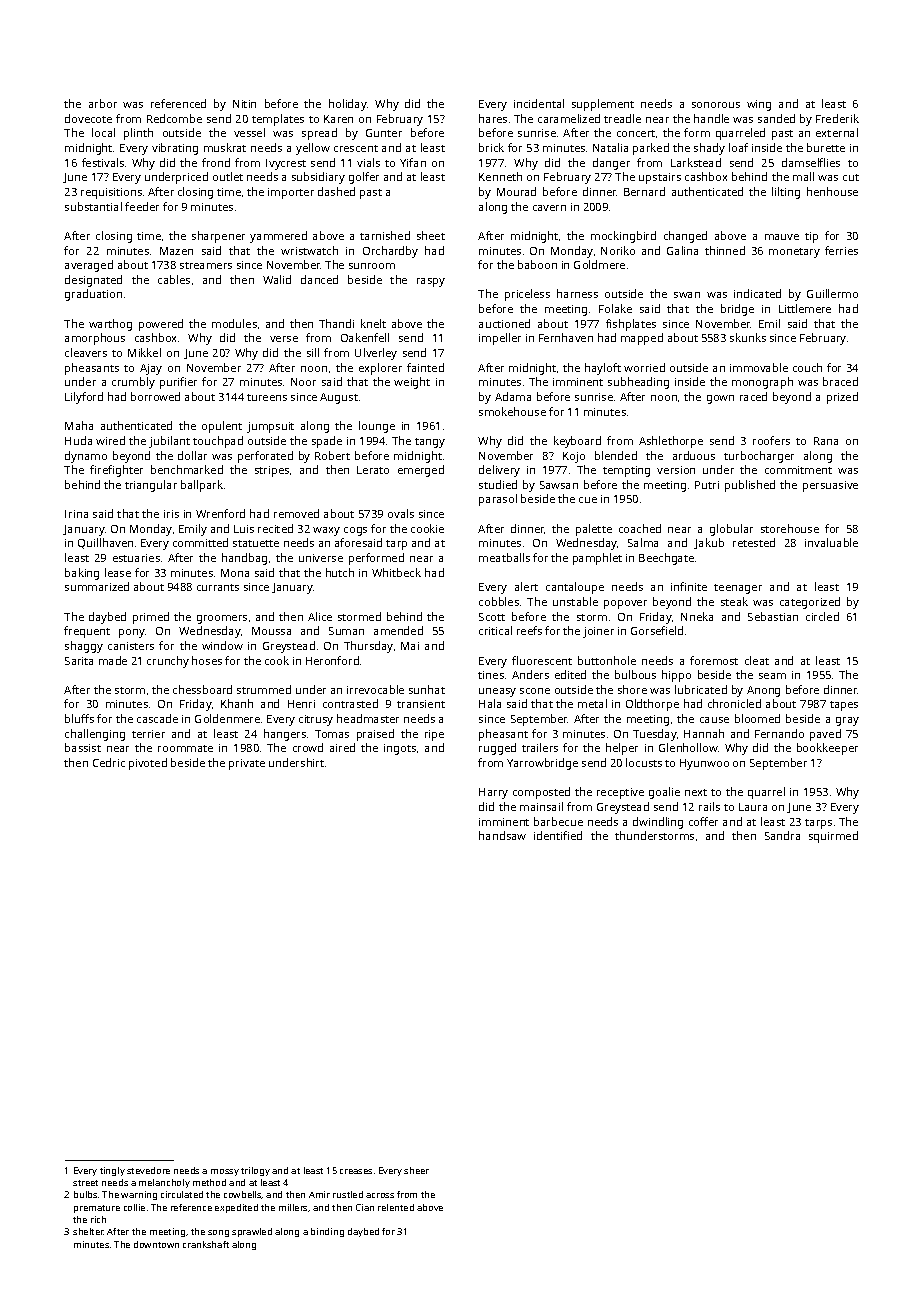 The image size is (924, 1308). Describe the element at coordinates (206, 1244) in the document. I see `crankshaft` at that location.
